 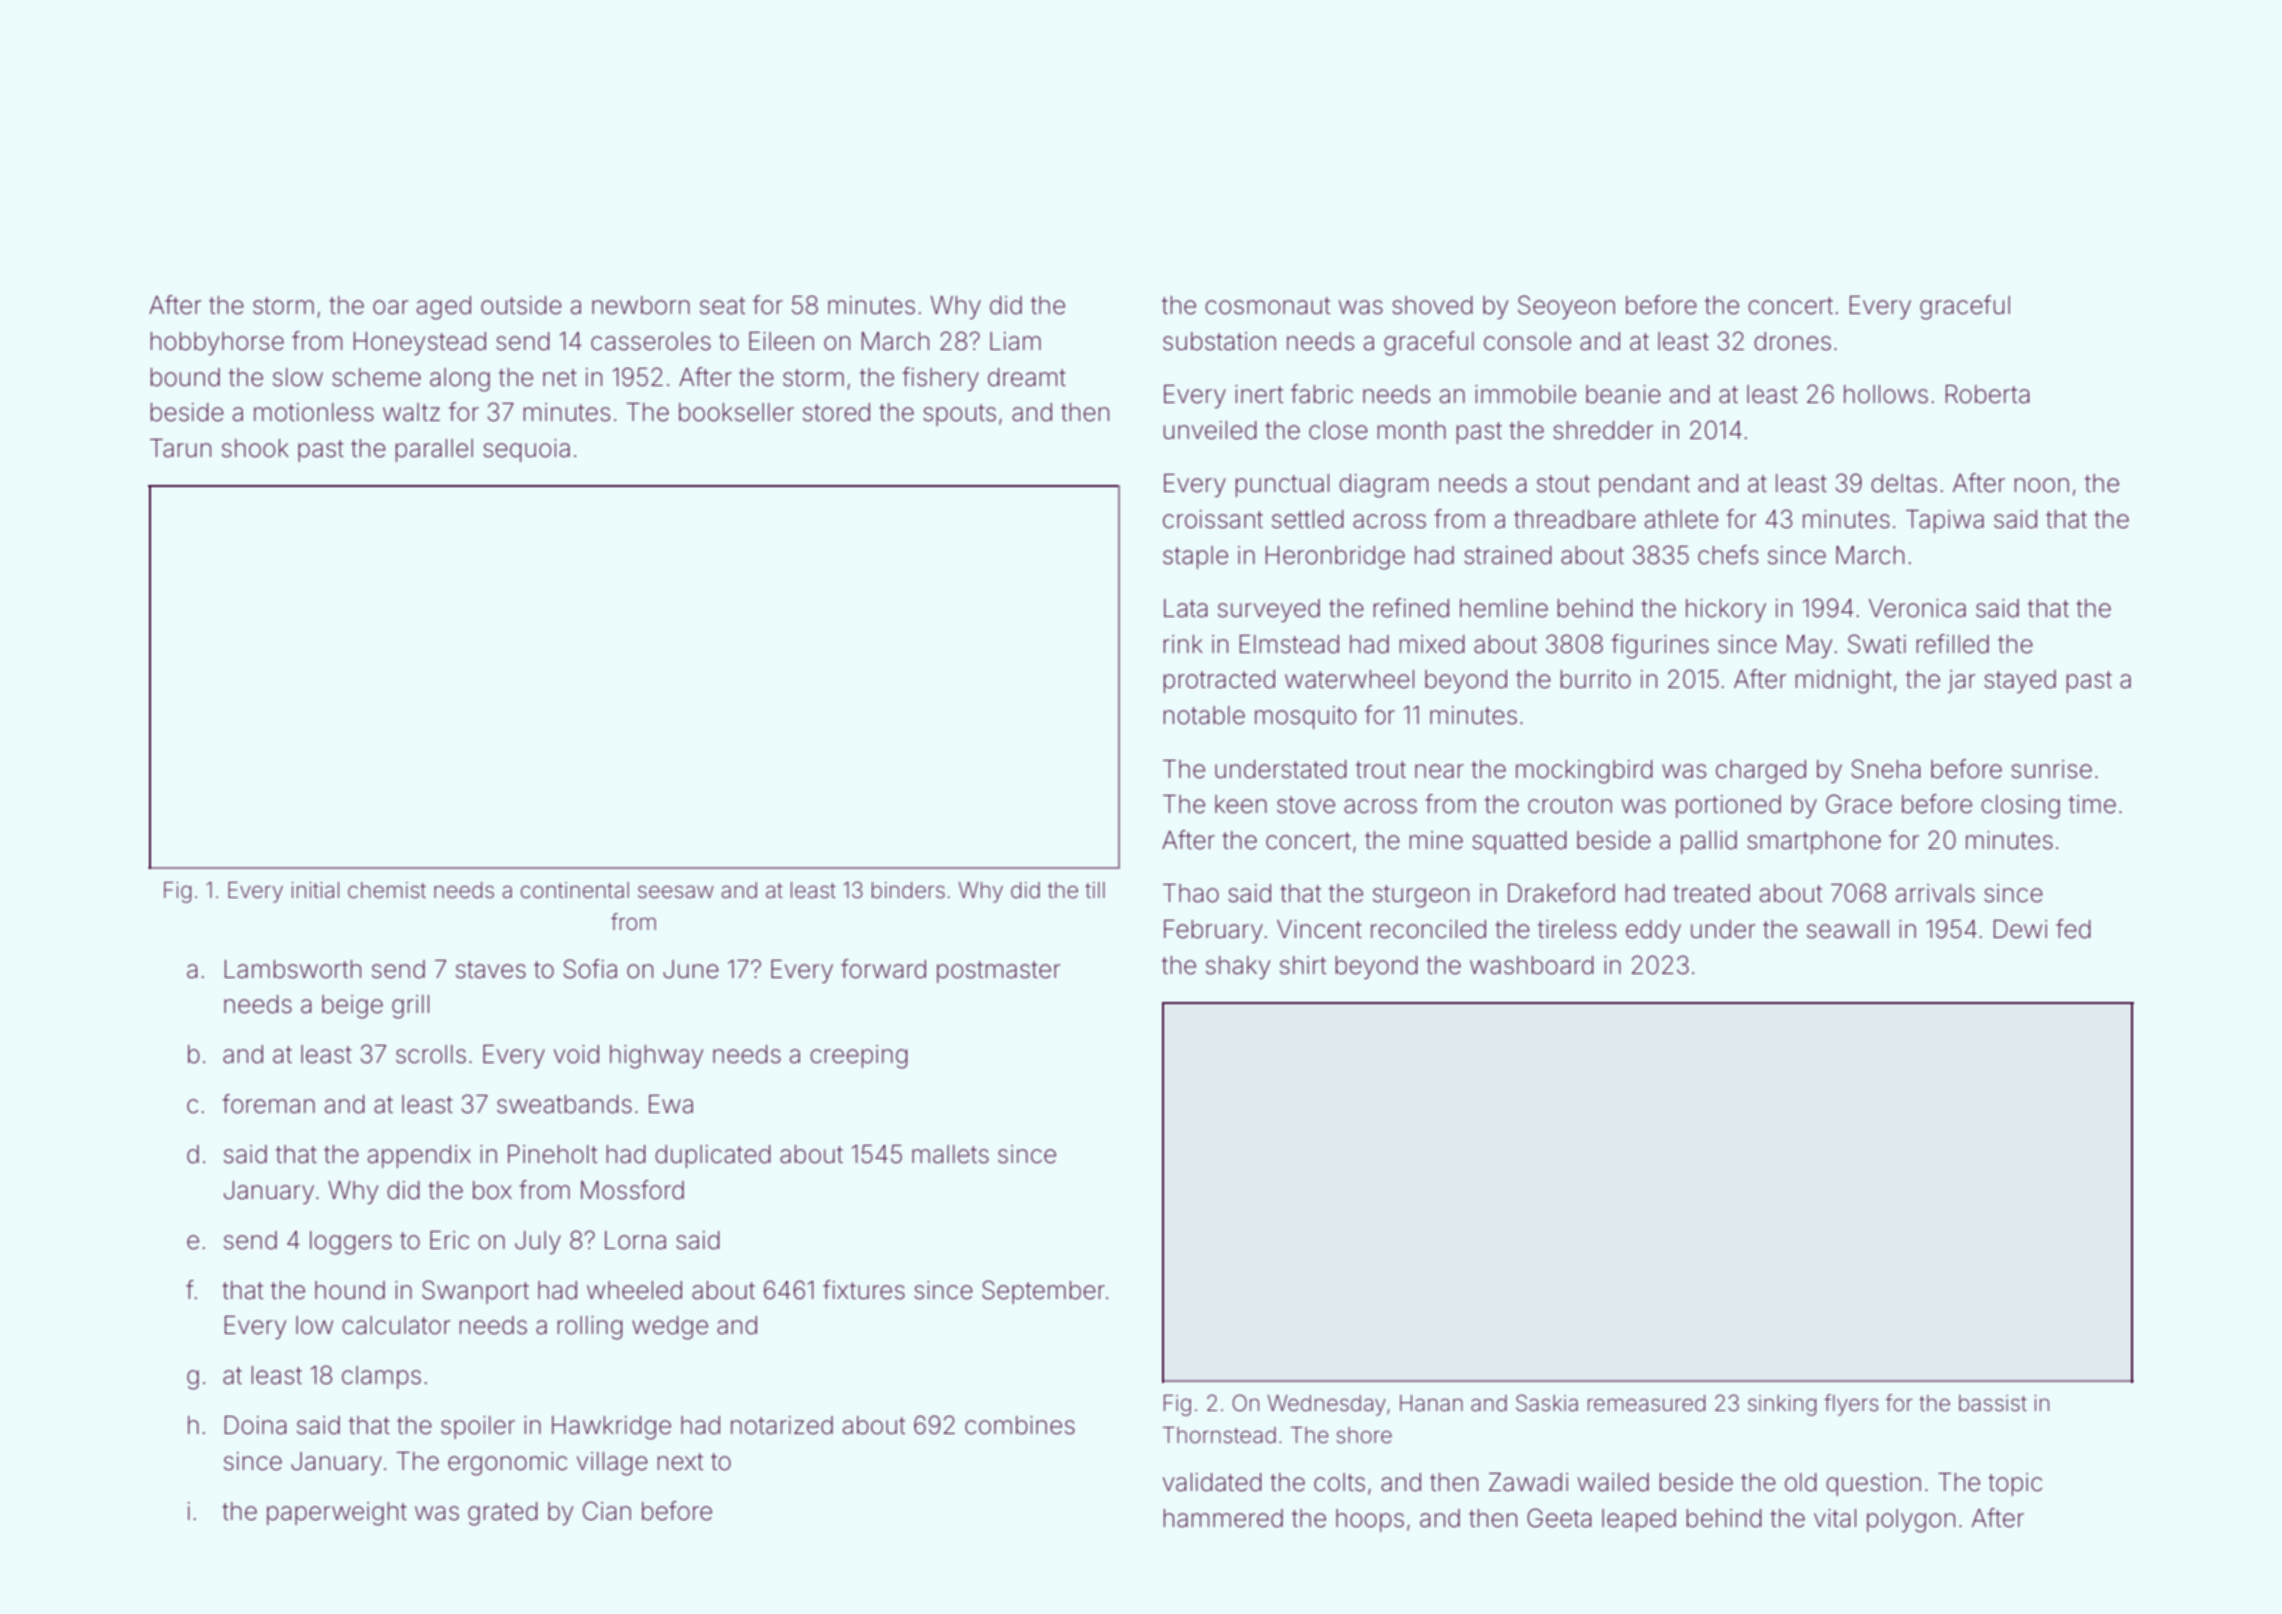 What do you see at coordinates (1043, 1292) in the screenshot?
I see `September` at bounding box center [1043, 1292].
